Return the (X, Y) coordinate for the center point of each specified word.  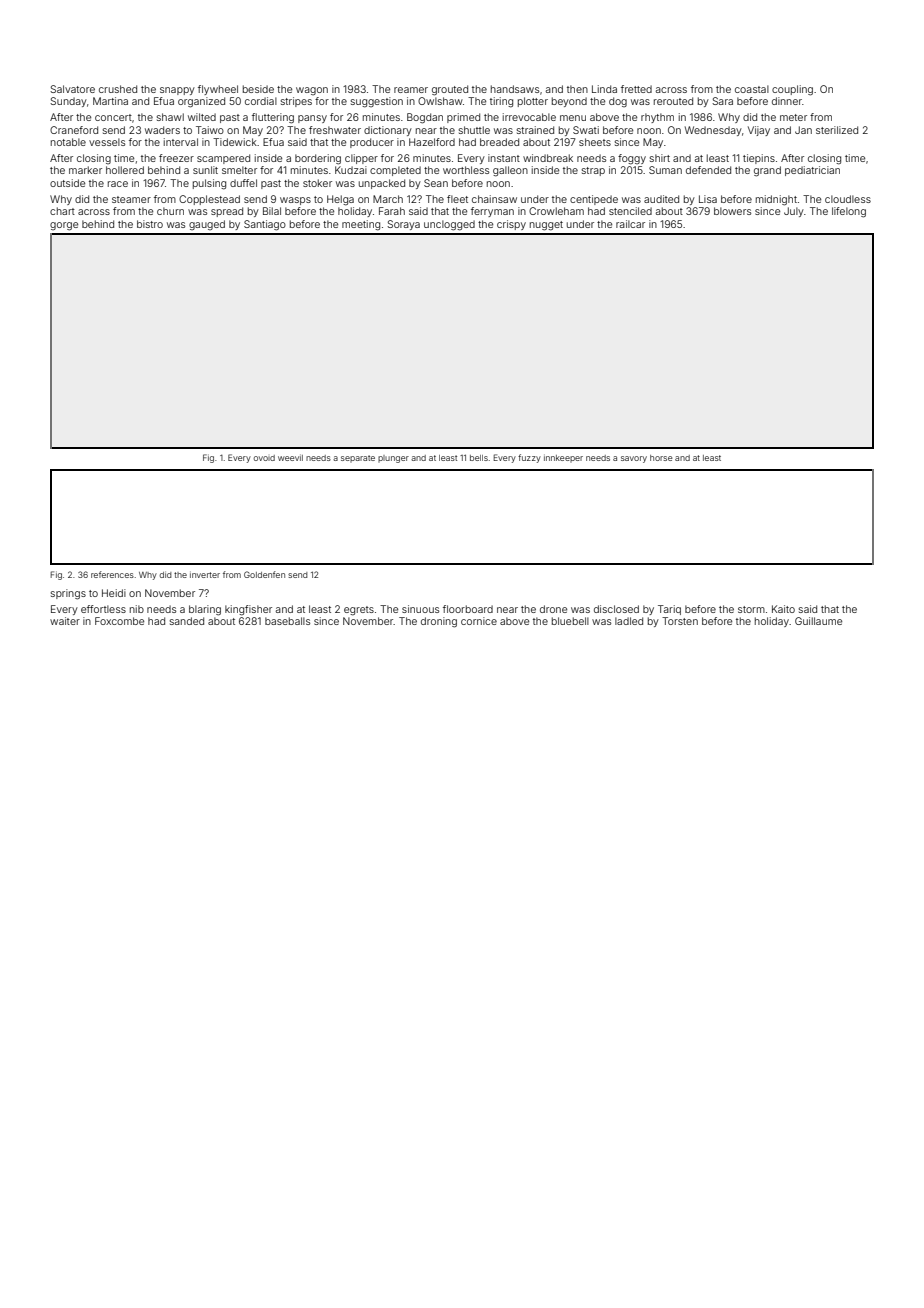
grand (767, 171)
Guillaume (818, 621)
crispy (511, 225)
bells (479, 458)
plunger (393, 459)
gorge (64, 226)
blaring (205, 610)
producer (372, 143)
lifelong (849, 212)
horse (661, 458)
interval (181, 142)
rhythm (657, 118)
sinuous (420, 609)
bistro (150, 224)
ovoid (264, 458)
